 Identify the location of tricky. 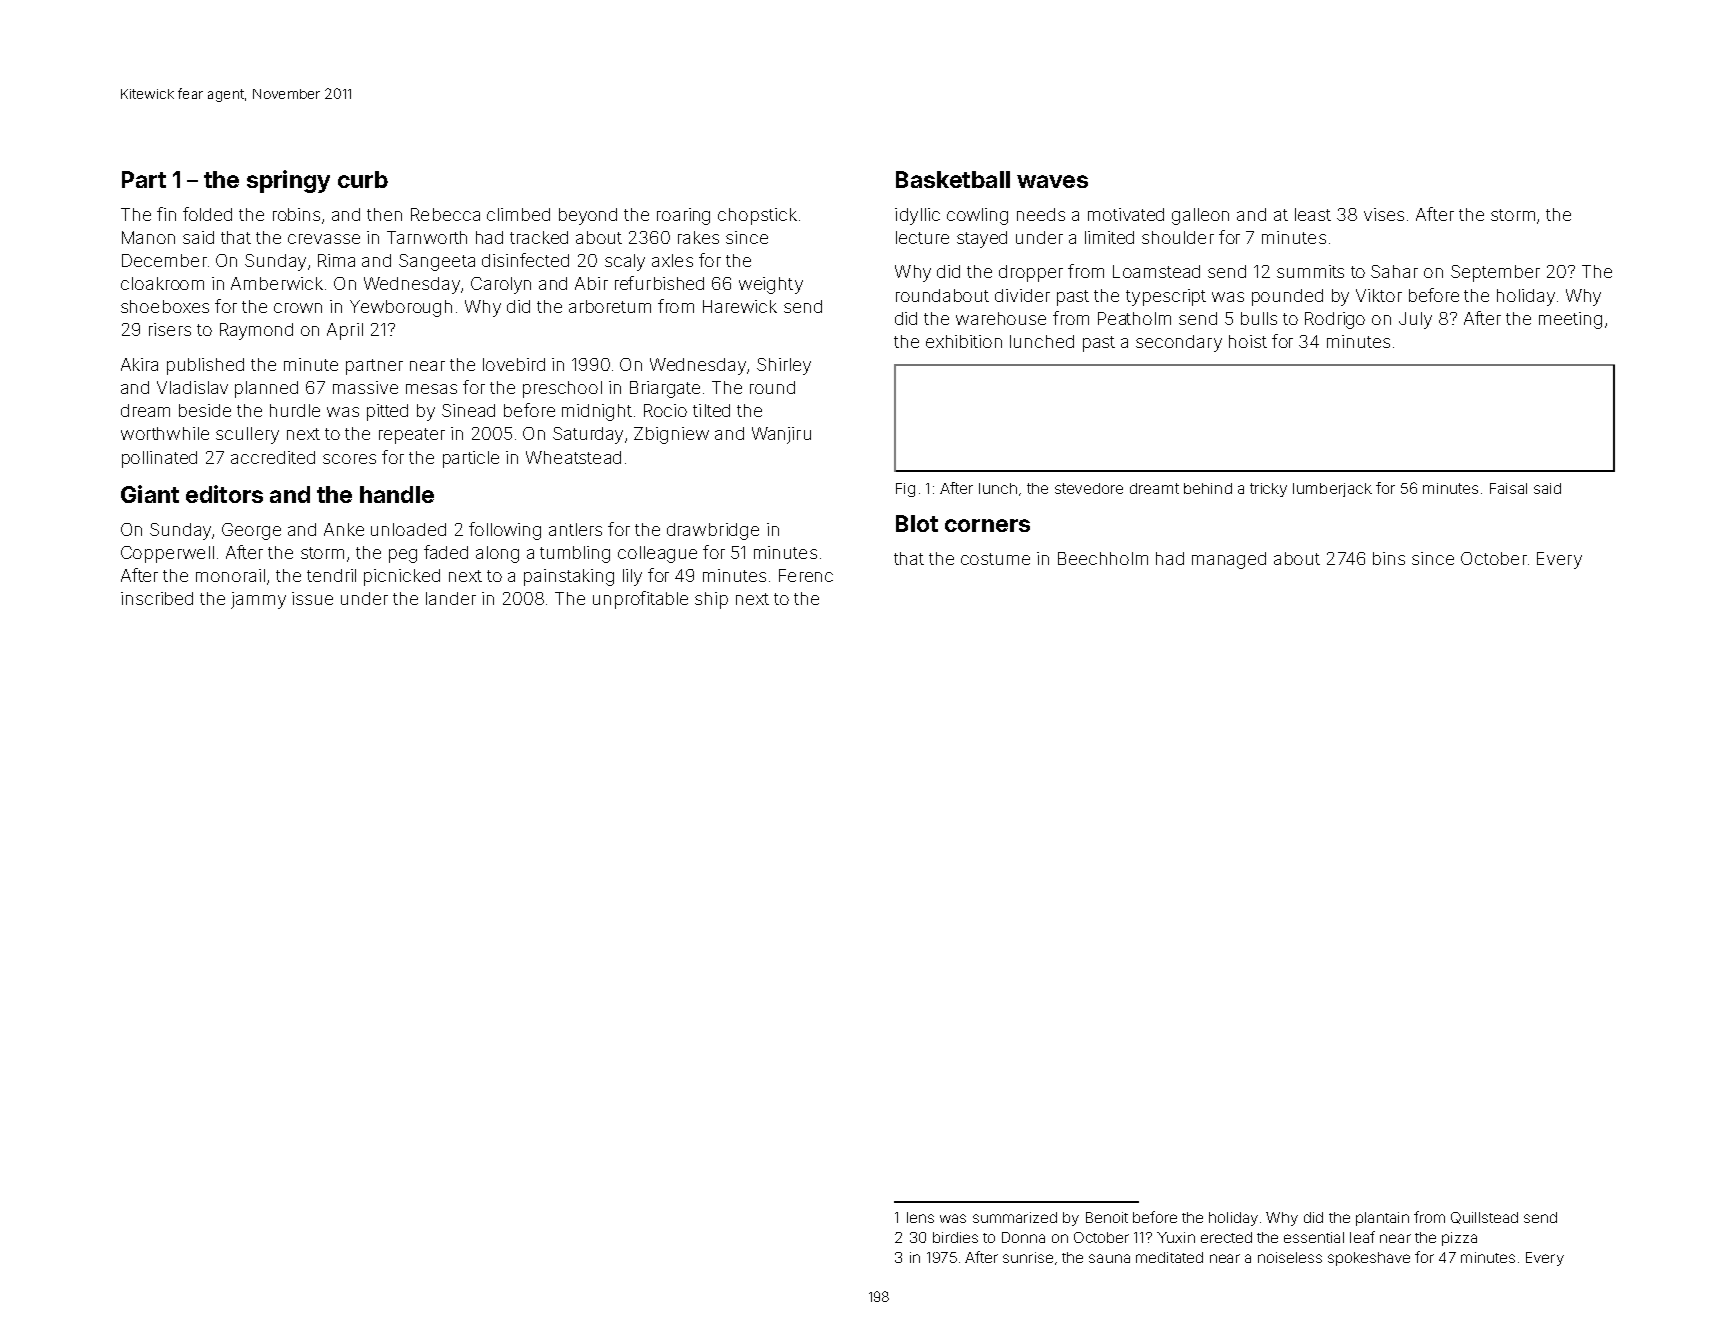
(1268, 490).
